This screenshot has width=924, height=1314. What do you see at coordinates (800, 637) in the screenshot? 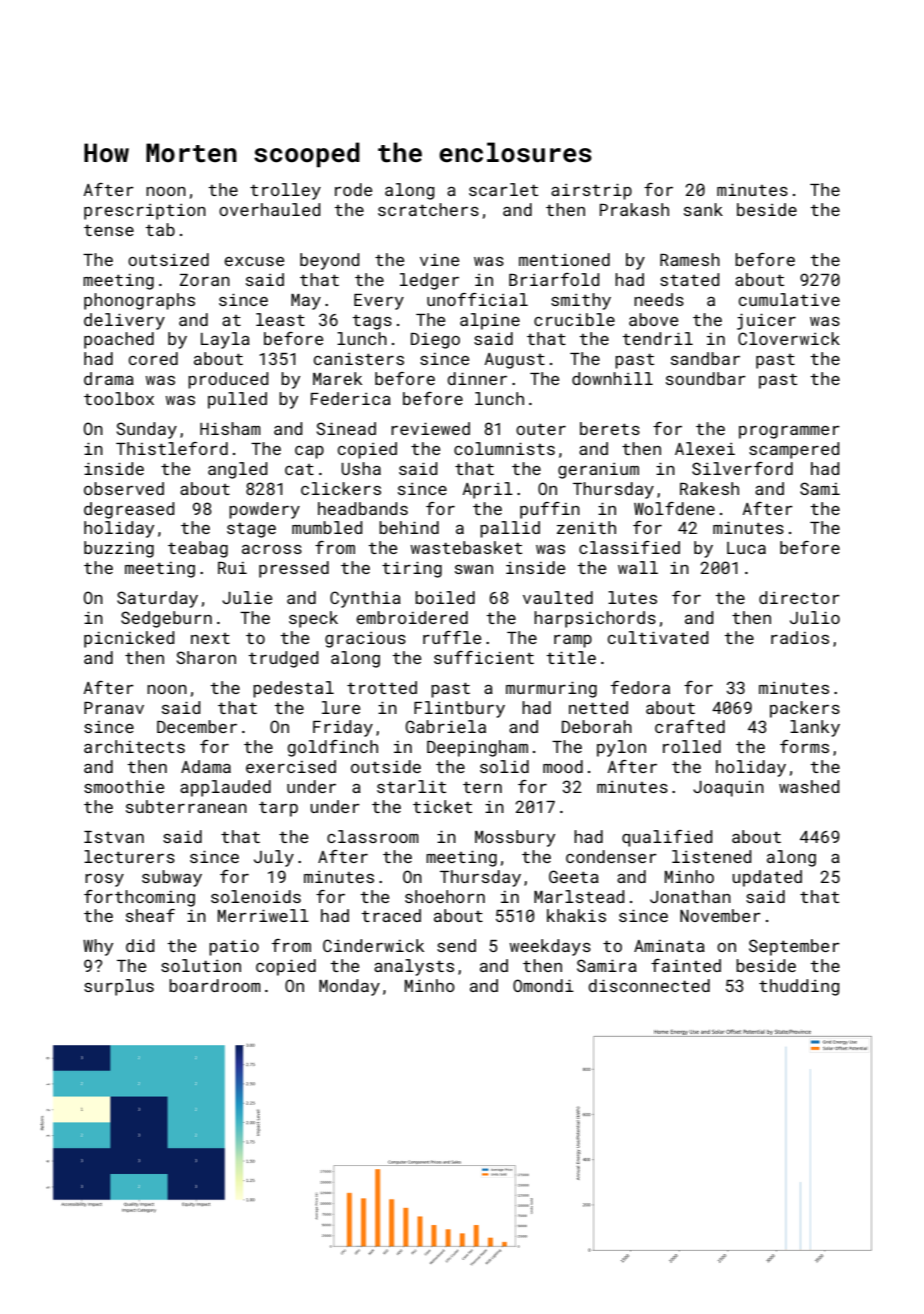
I see `radios` at bounding box center [800, 637].
